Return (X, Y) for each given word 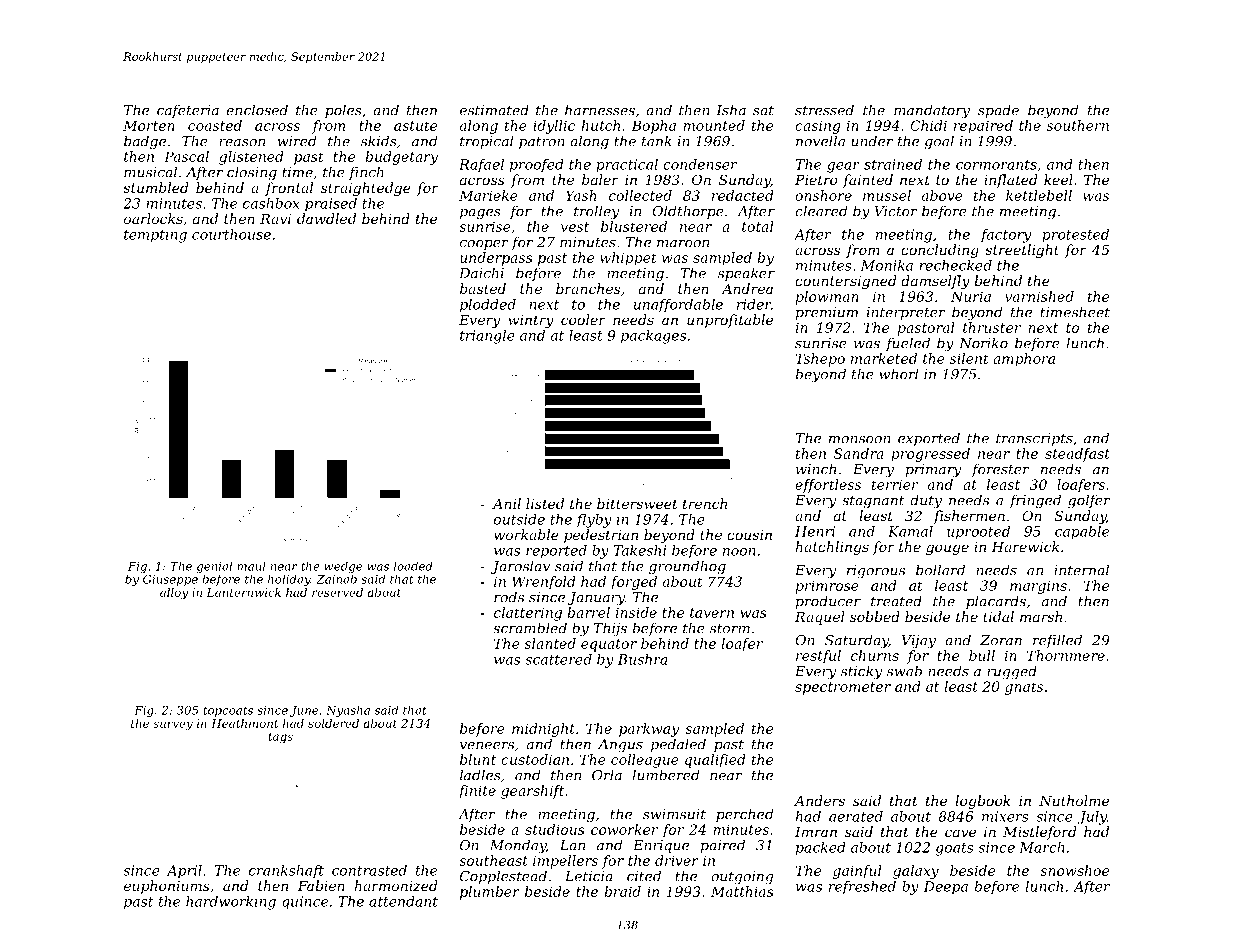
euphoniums (167, 887)
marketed (884, 358)
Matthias (742, 891)
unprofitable (730, 321)
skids (379, 141)
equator (609, 645)
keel (1058, 179)
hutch (601, 125)
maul (251, 566)
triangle (487, 337)
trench (705, 503)
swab (904, 671)
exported (929, 439)
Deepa (946, 887)
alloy (174, 594)
